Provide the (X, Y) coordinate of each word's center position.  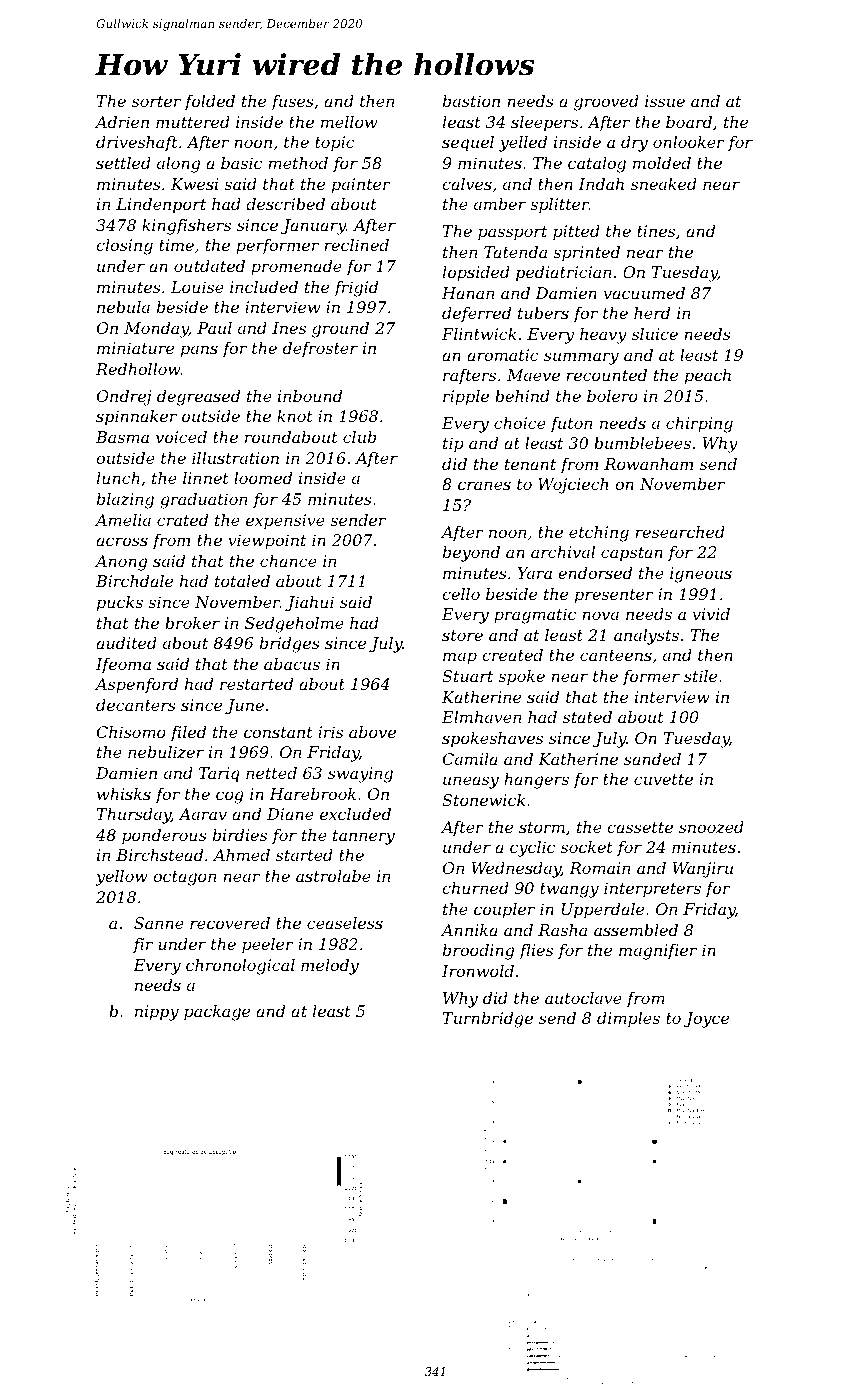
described (285, 204)
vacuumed (644, 293)
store (462, 635)
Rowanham (648, 464)
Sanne (159, 923)
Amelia (123, 520)
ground (340, 330)
